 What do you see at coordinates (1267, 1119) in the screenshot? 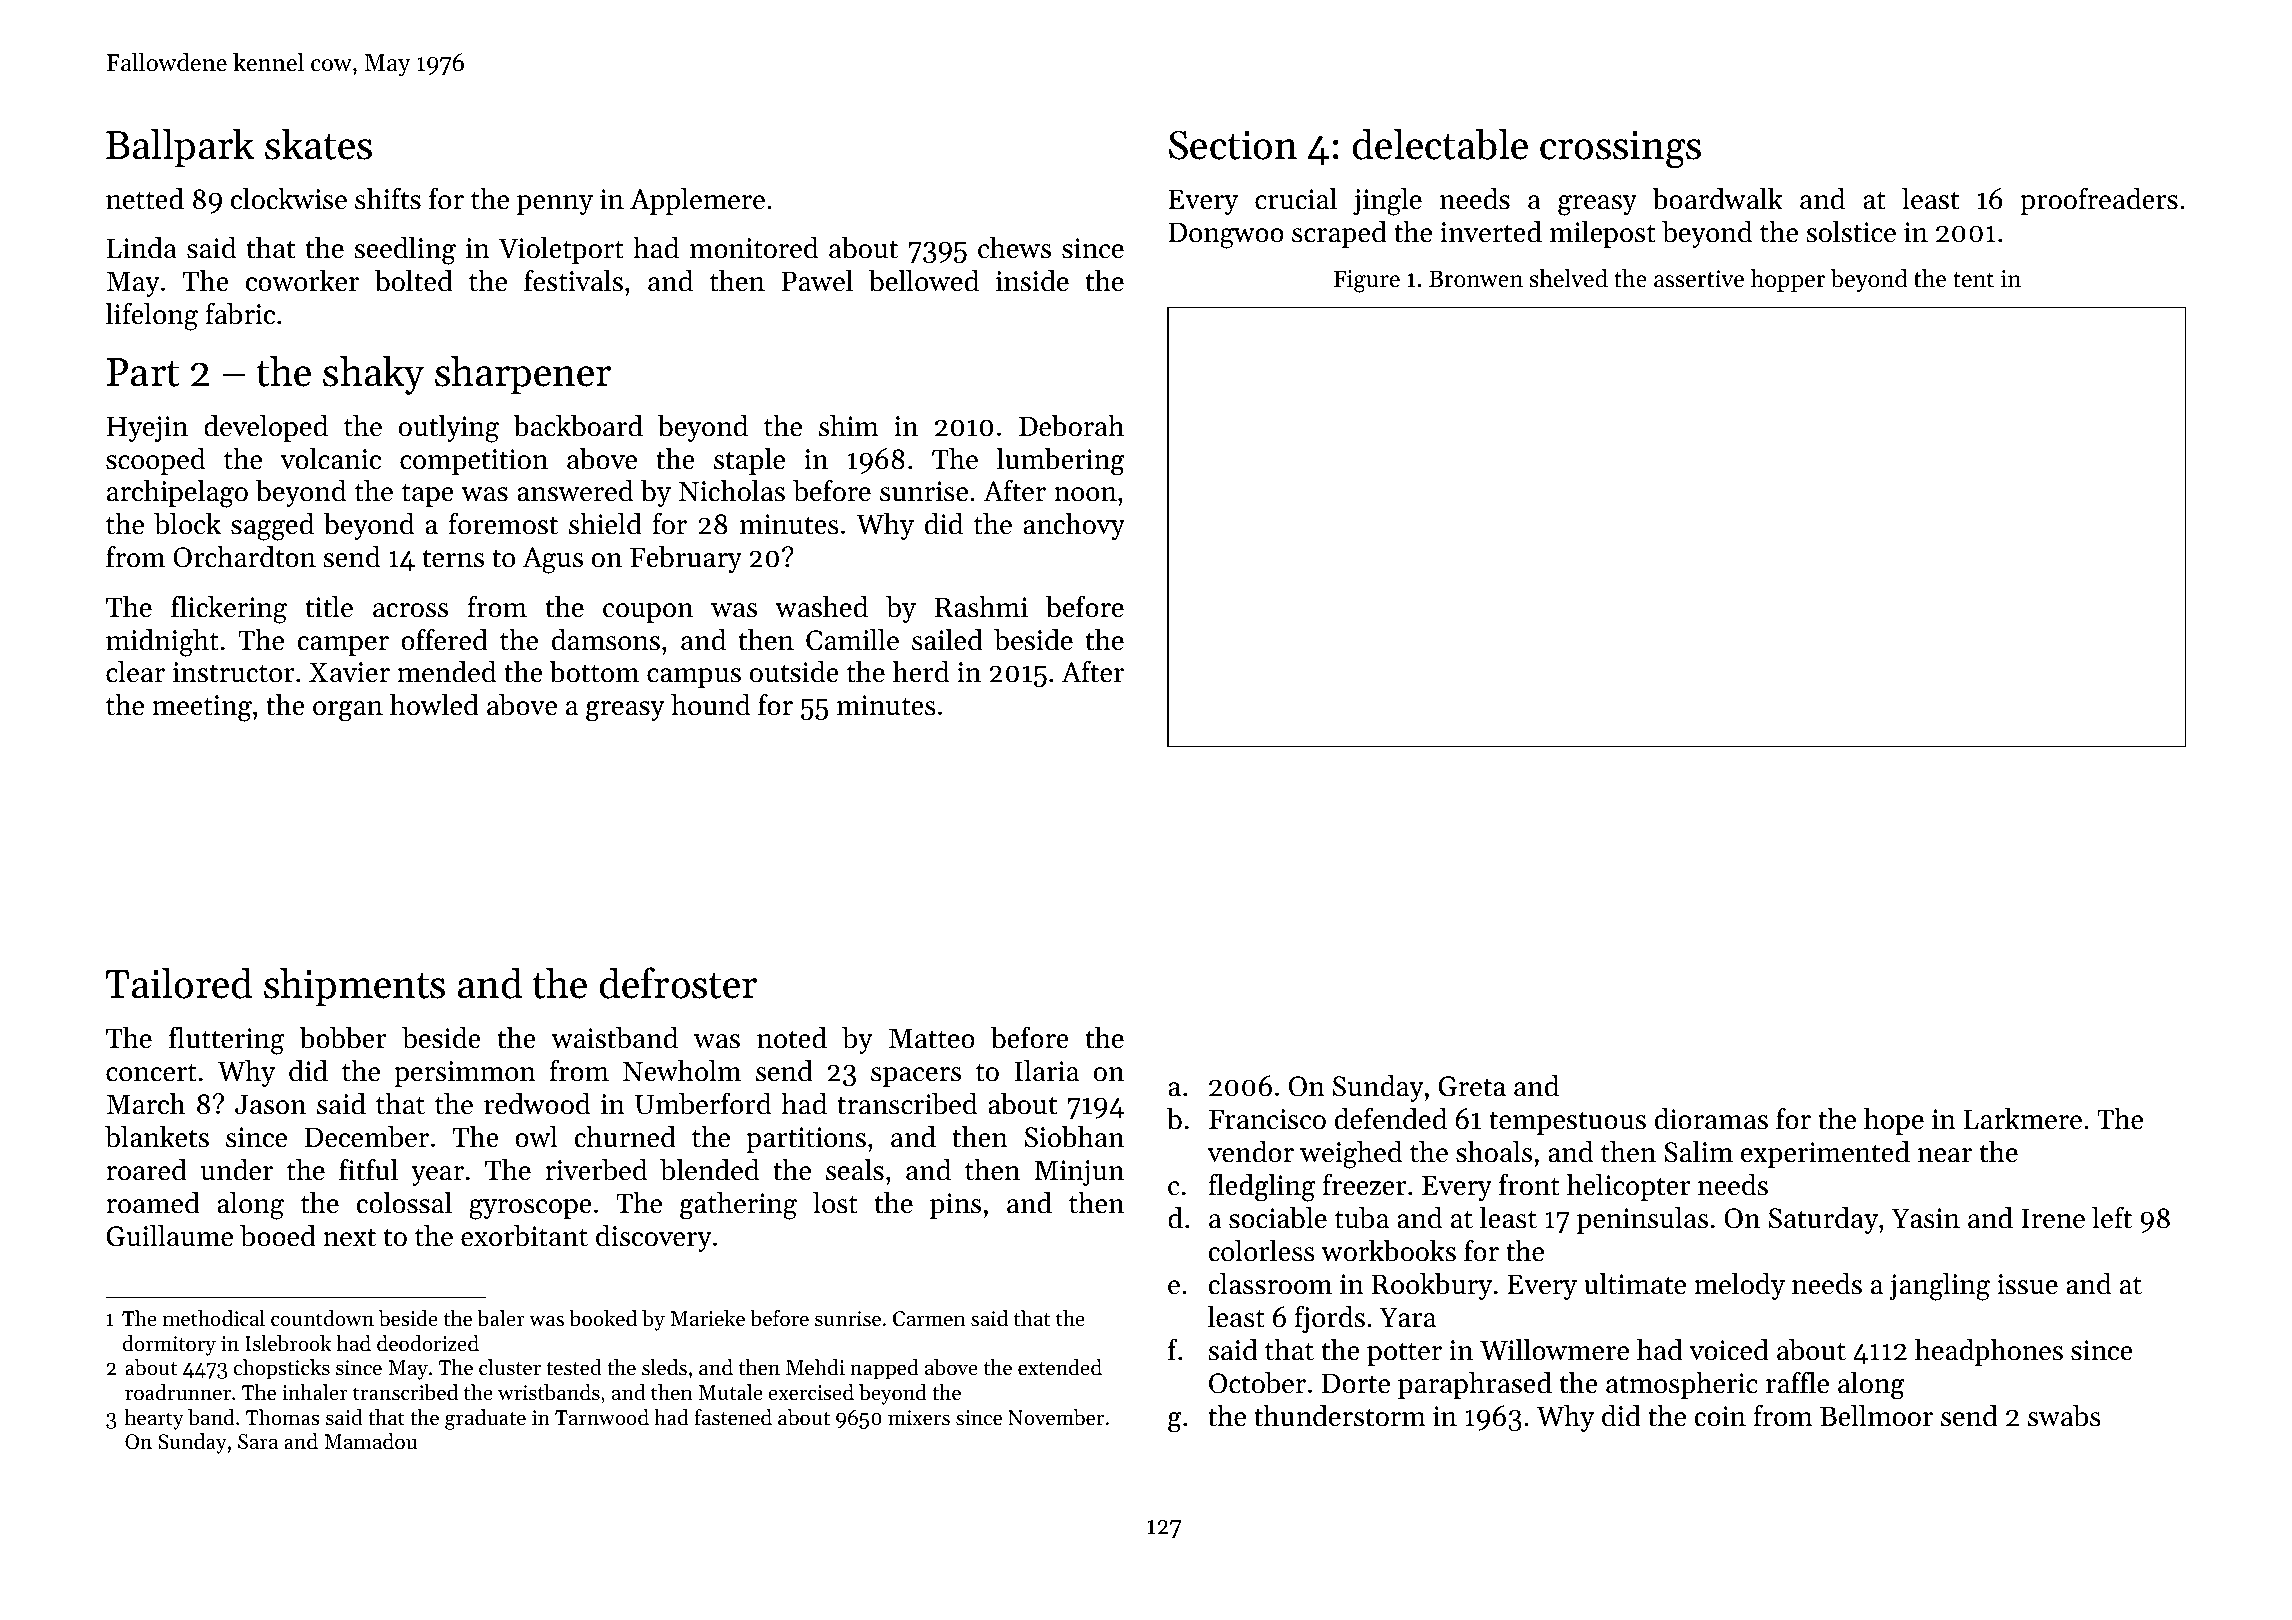
I see `Francisco` at bounding box center [1267, 1119].
